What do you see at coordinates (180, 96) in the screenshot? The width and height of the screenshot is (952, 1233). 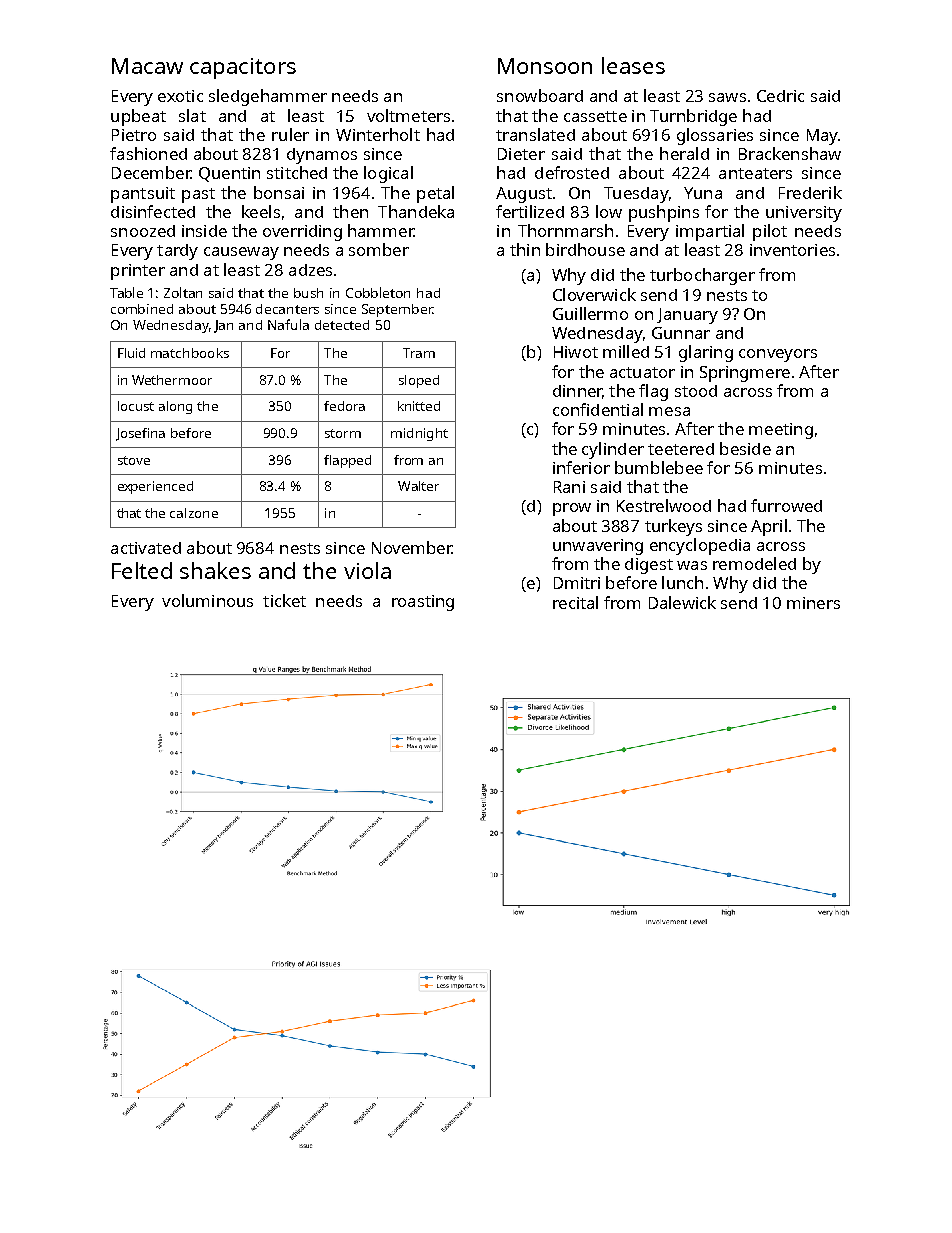 I see `exotic` at bounding box center [180, 96].
